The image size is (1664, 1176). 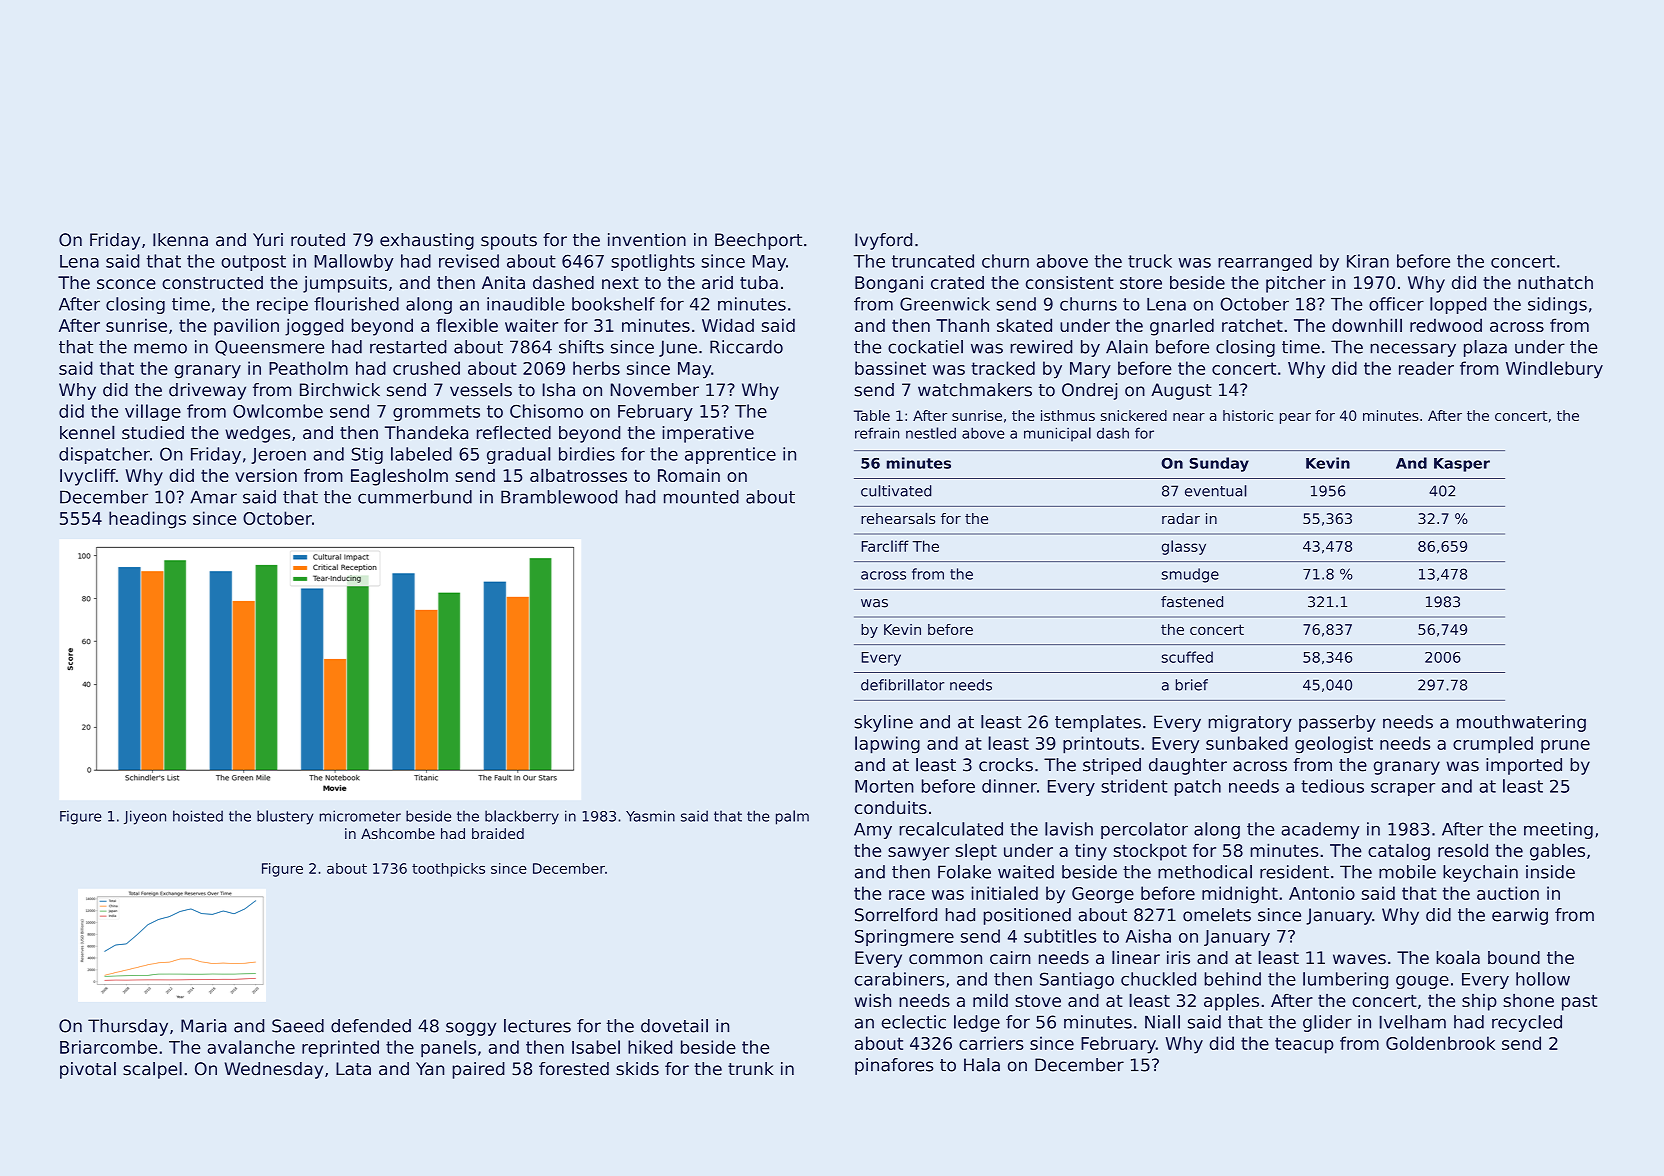 What do you see at coordinates (1295, 418) in the image?
I see `pear` at bounding box center [1295, 418].
